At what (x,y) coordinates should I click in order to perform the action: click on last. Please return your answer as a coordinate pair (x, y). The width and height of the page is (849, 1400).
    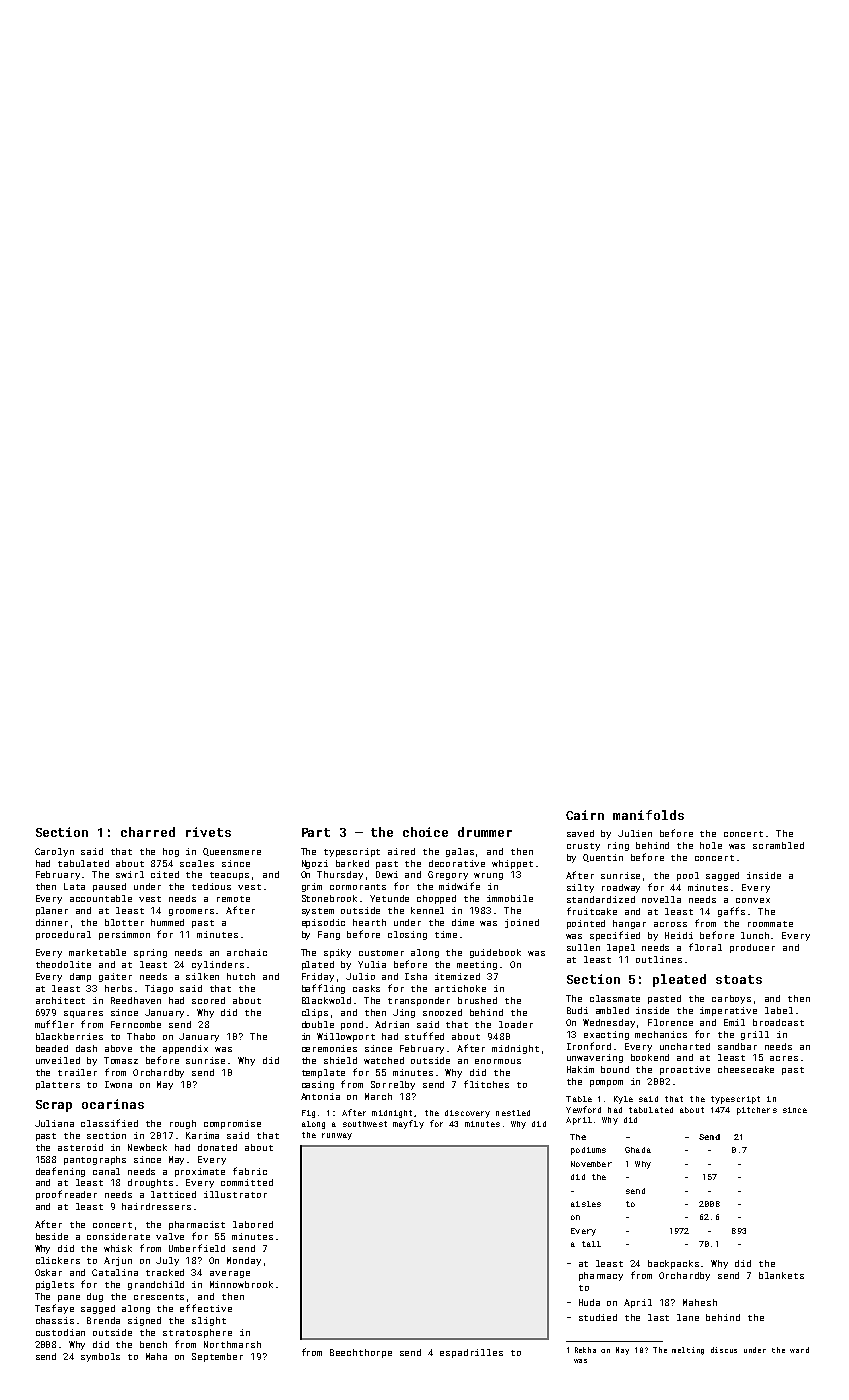
    Looking at the image, I should click on (658, 1317).
